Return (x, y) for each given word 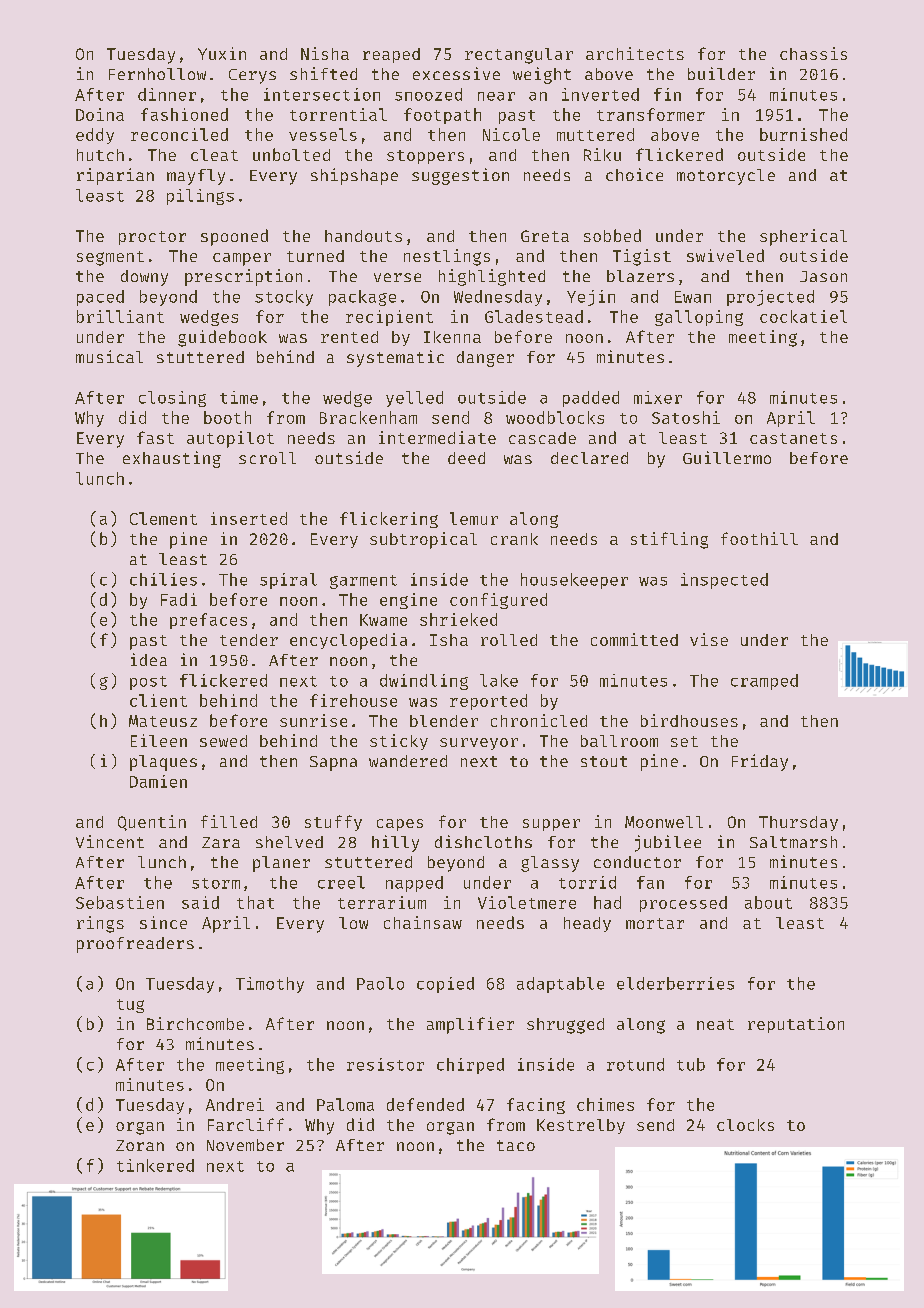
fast (155, 437)
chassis (813, 53)
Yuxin (222, 53)
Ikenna (452, 337)
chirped (470, 1066)
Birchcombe (195, 1023)
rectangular (519, 56)
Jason (823, 276)
